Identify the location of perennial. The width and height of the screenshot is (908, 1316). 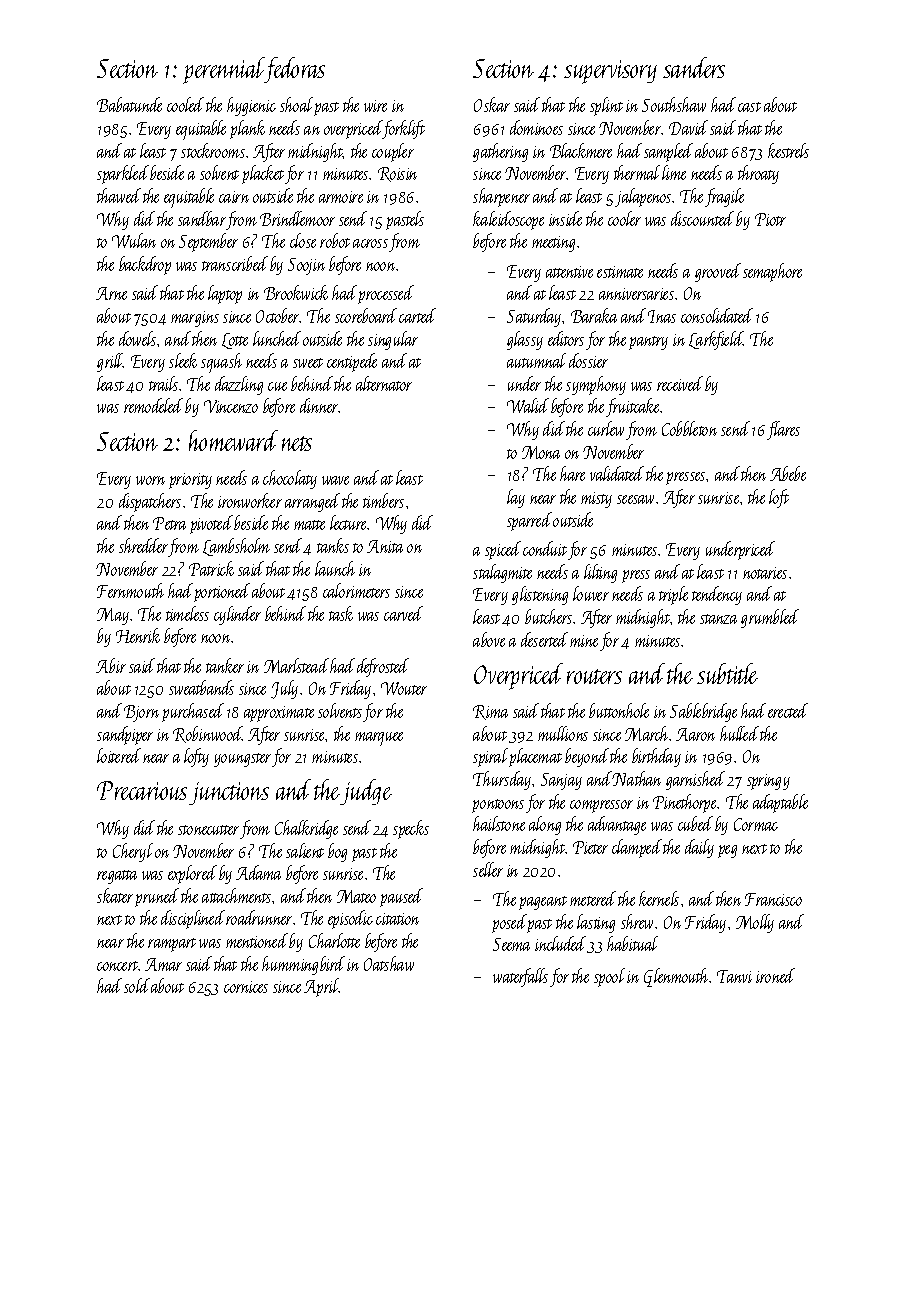
(224, 70).
